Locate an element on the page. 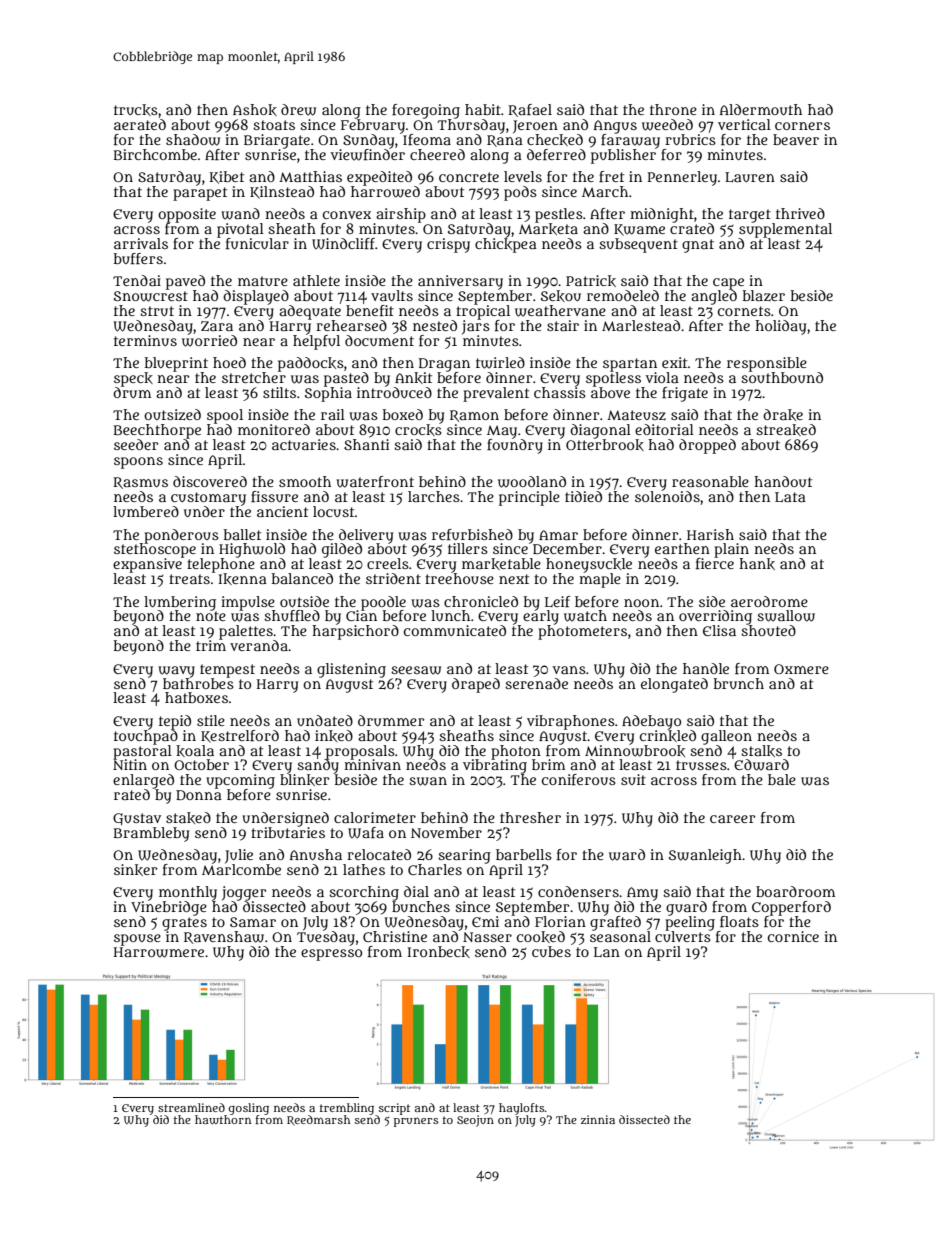 This image has width=952, height=1233. wavy is located at coordinates (176, 672).
